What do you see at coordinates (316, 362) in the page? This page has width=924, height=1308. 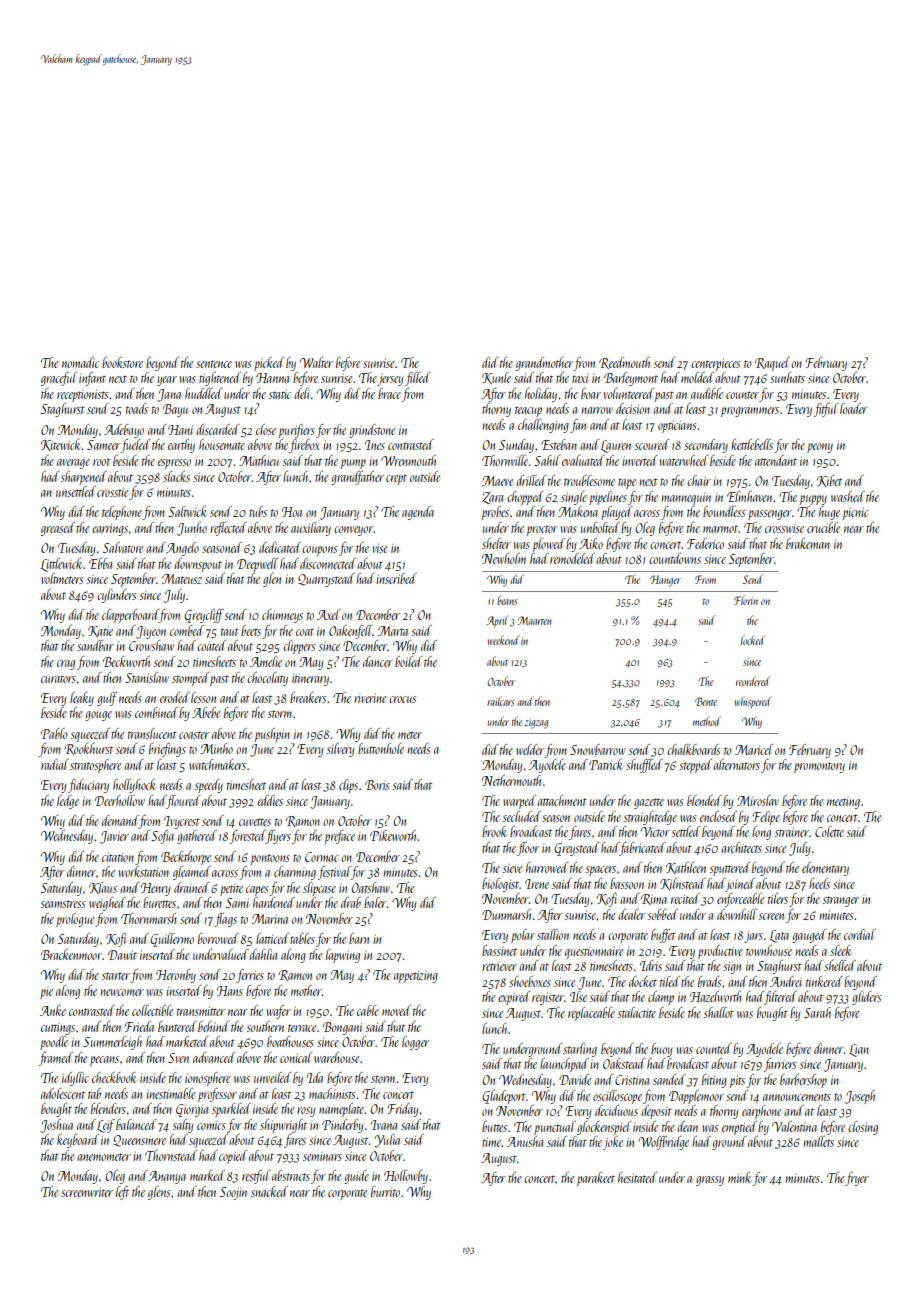 I see `Walter` at bounding box center [316, 362].
